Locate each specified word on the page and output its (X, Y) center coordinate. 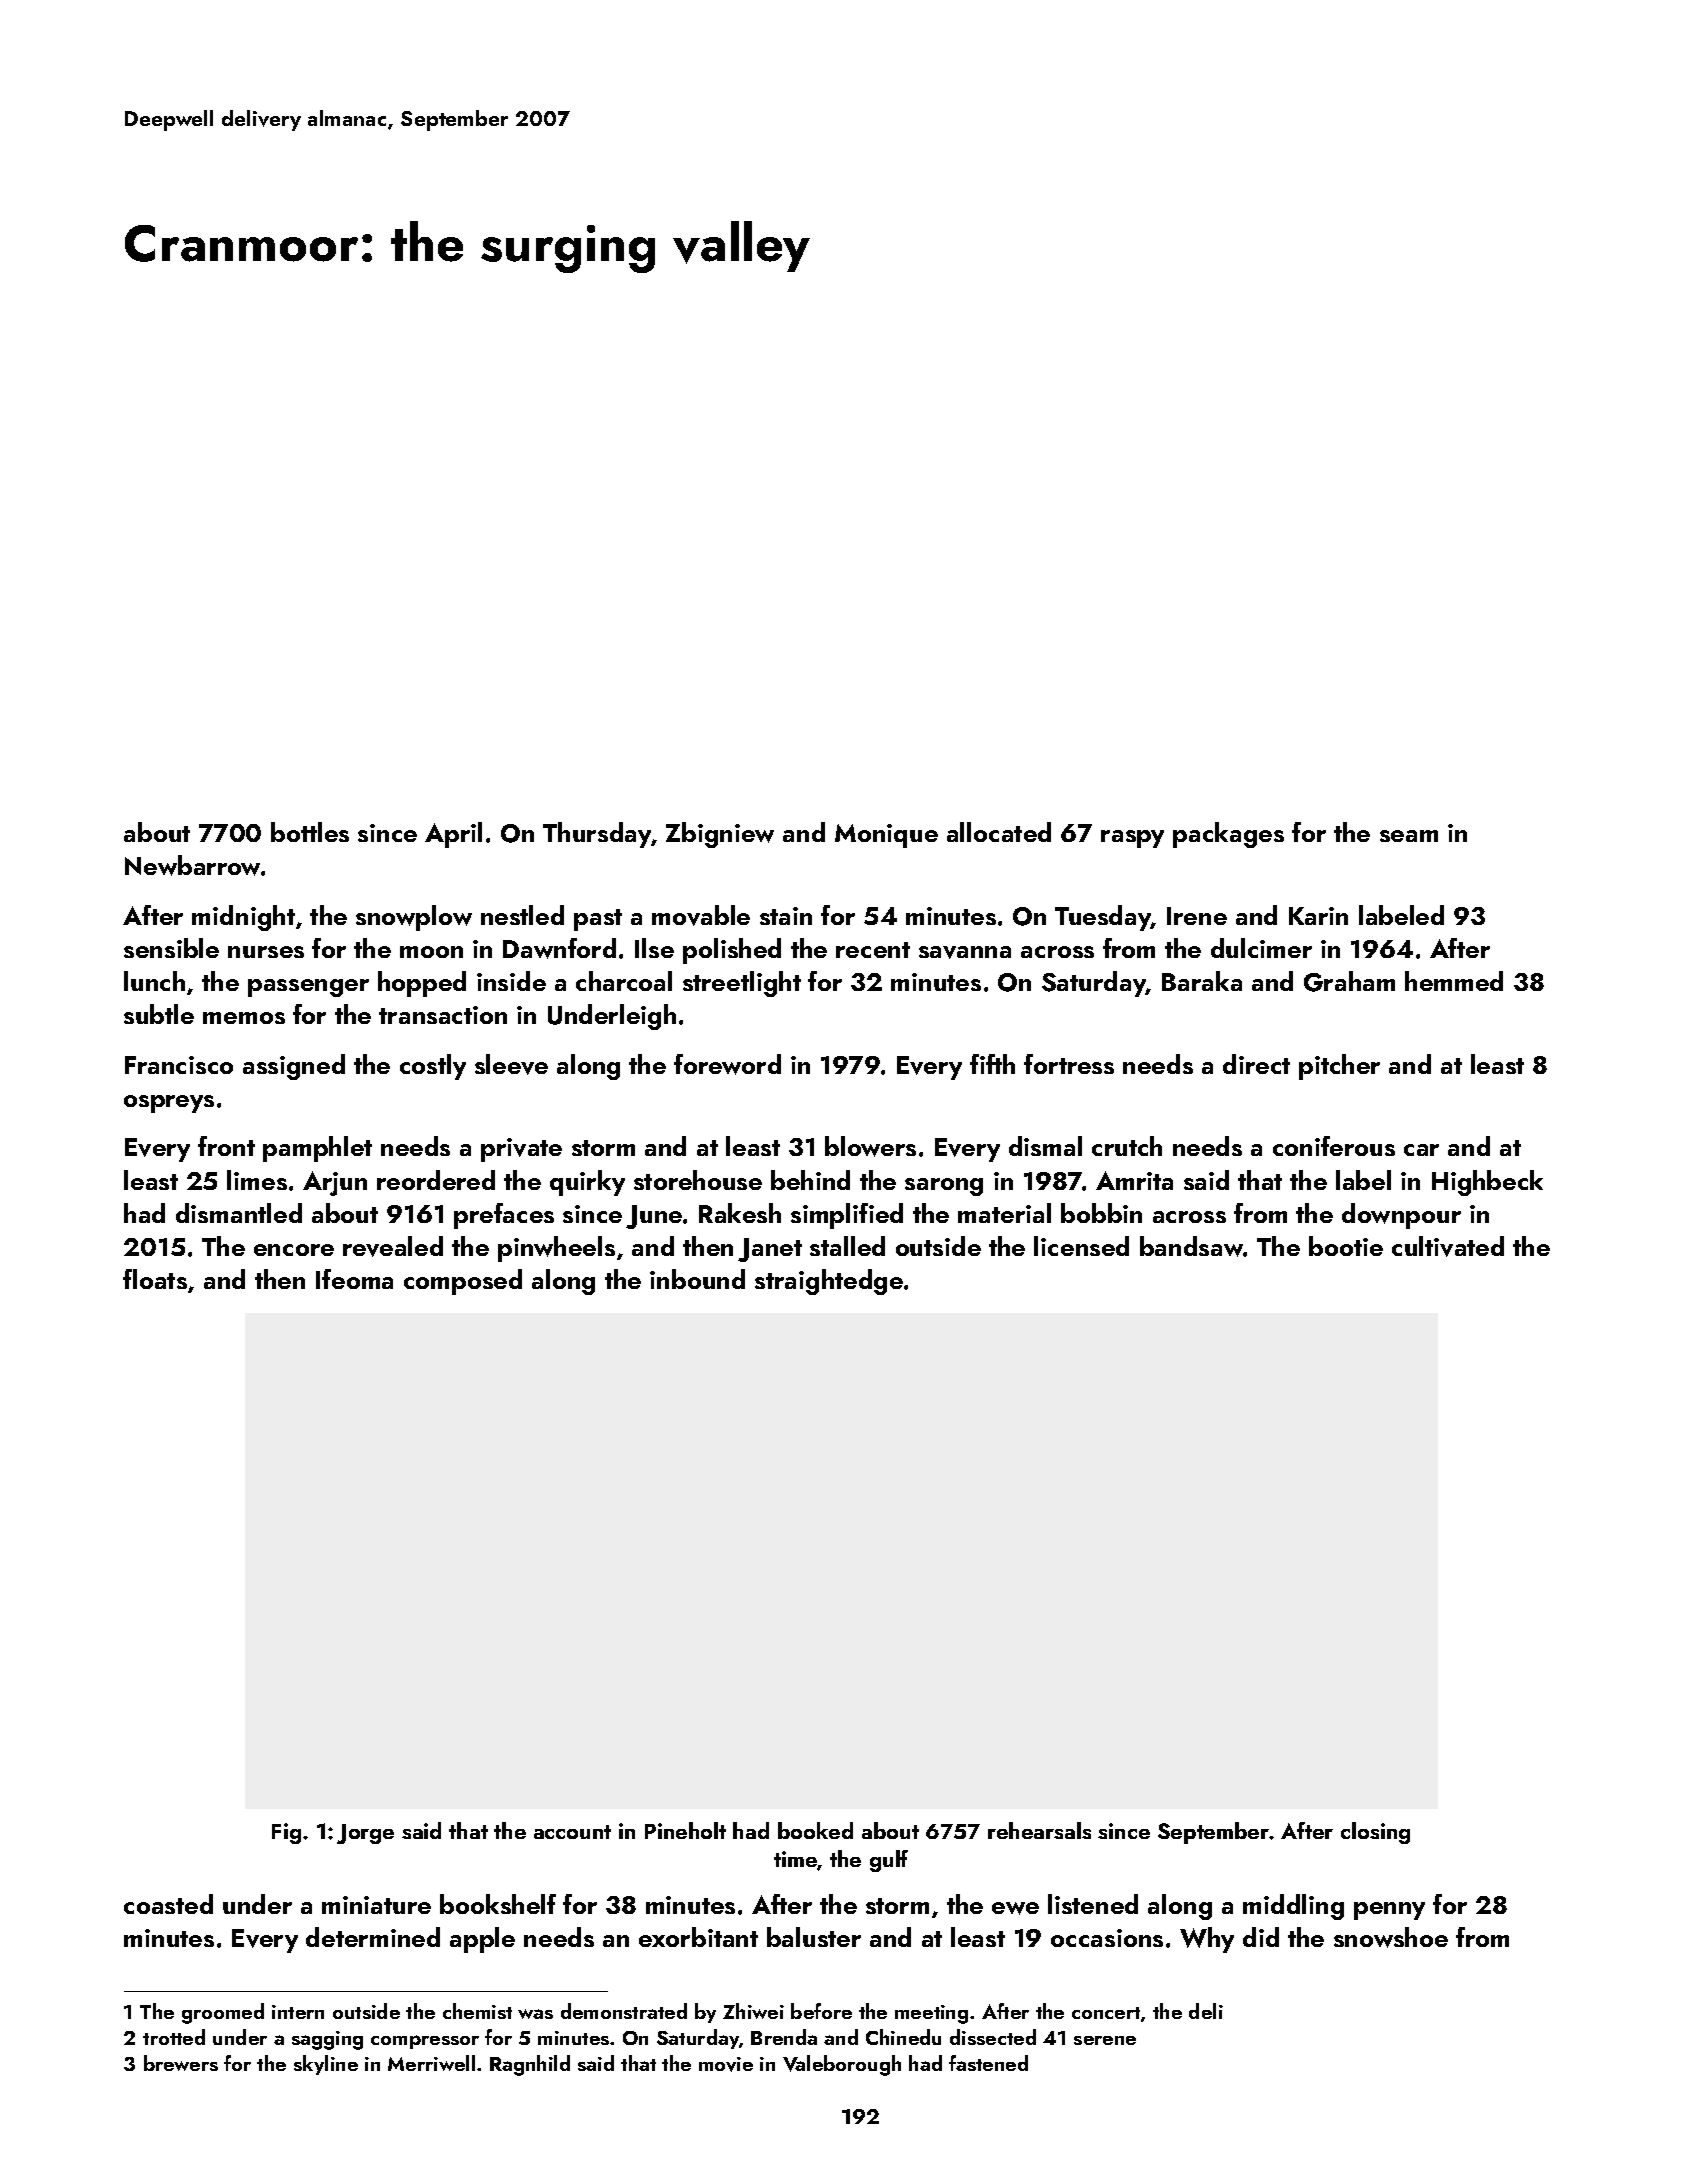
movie (726, 2064)
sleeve (511, 1064)
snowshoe (1391, 1937)
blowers (870, 1146)
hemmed (1454, 981)
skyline (326, 2065)
